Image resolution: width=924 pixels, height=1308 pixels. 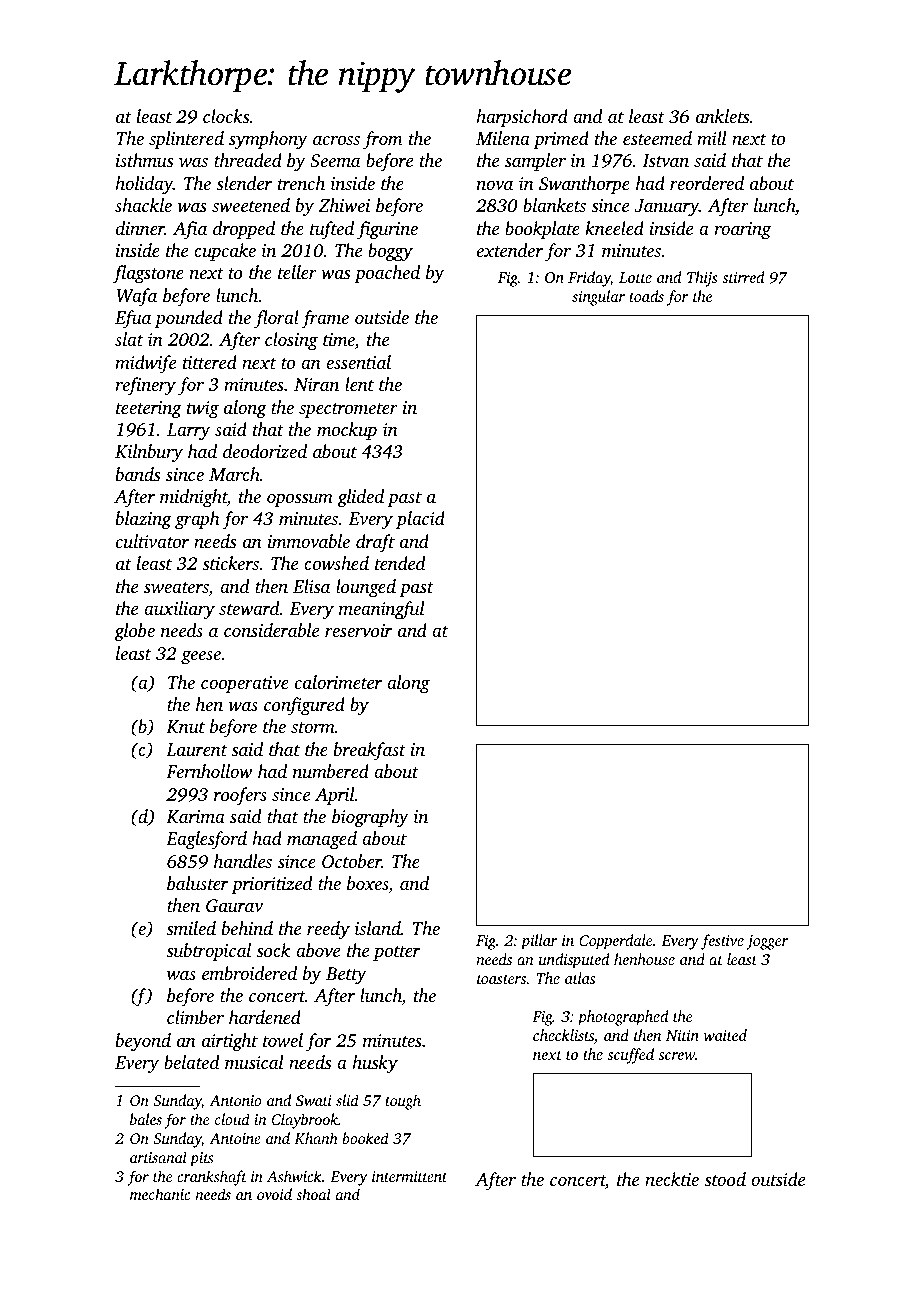 What do you see at coordinates (209, 771) in the image?
I see `Fernhollow` at bounding box center [209, 771].
